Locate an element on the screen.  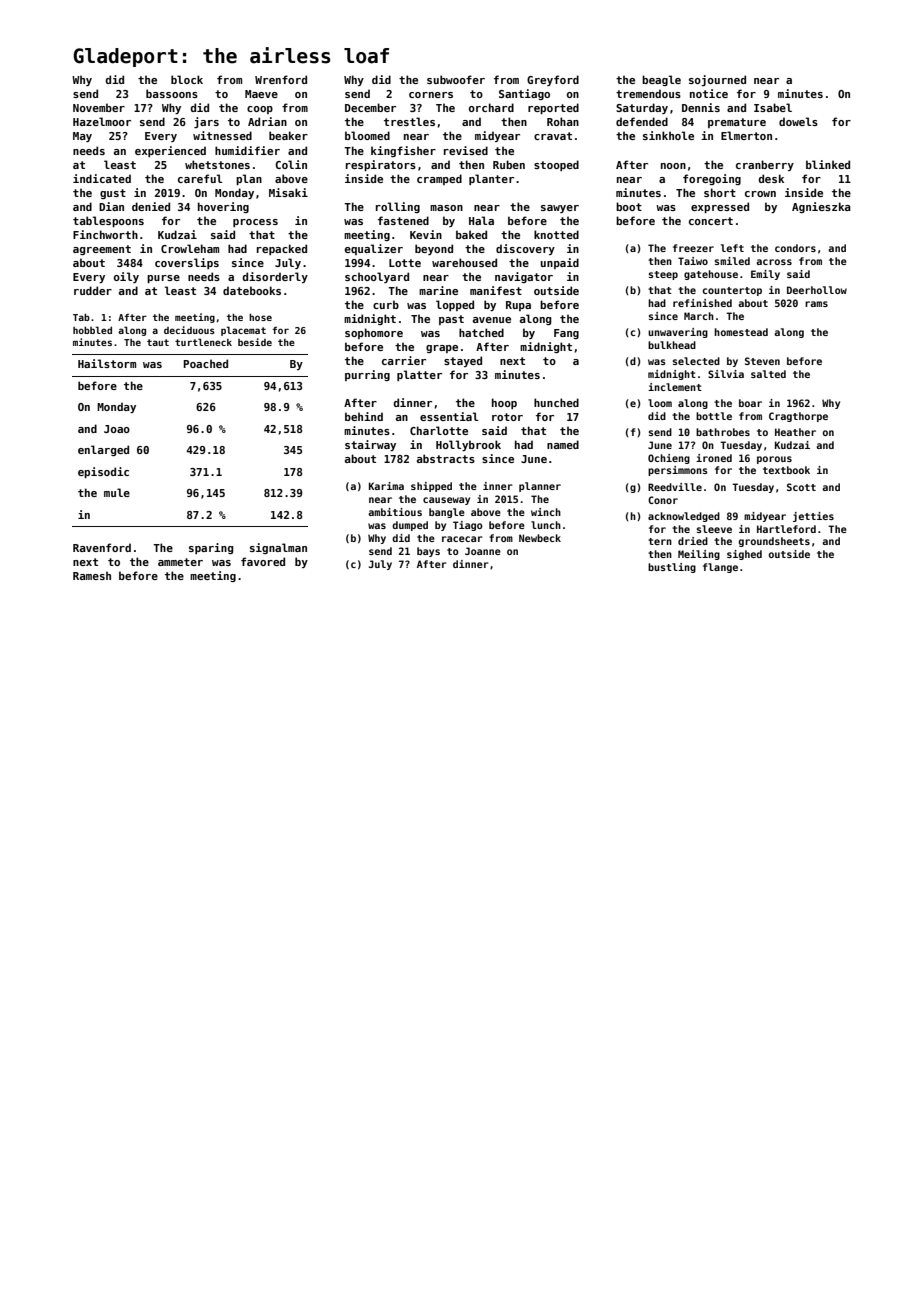
Cragthorpe is located at coordinates (798, 417).
